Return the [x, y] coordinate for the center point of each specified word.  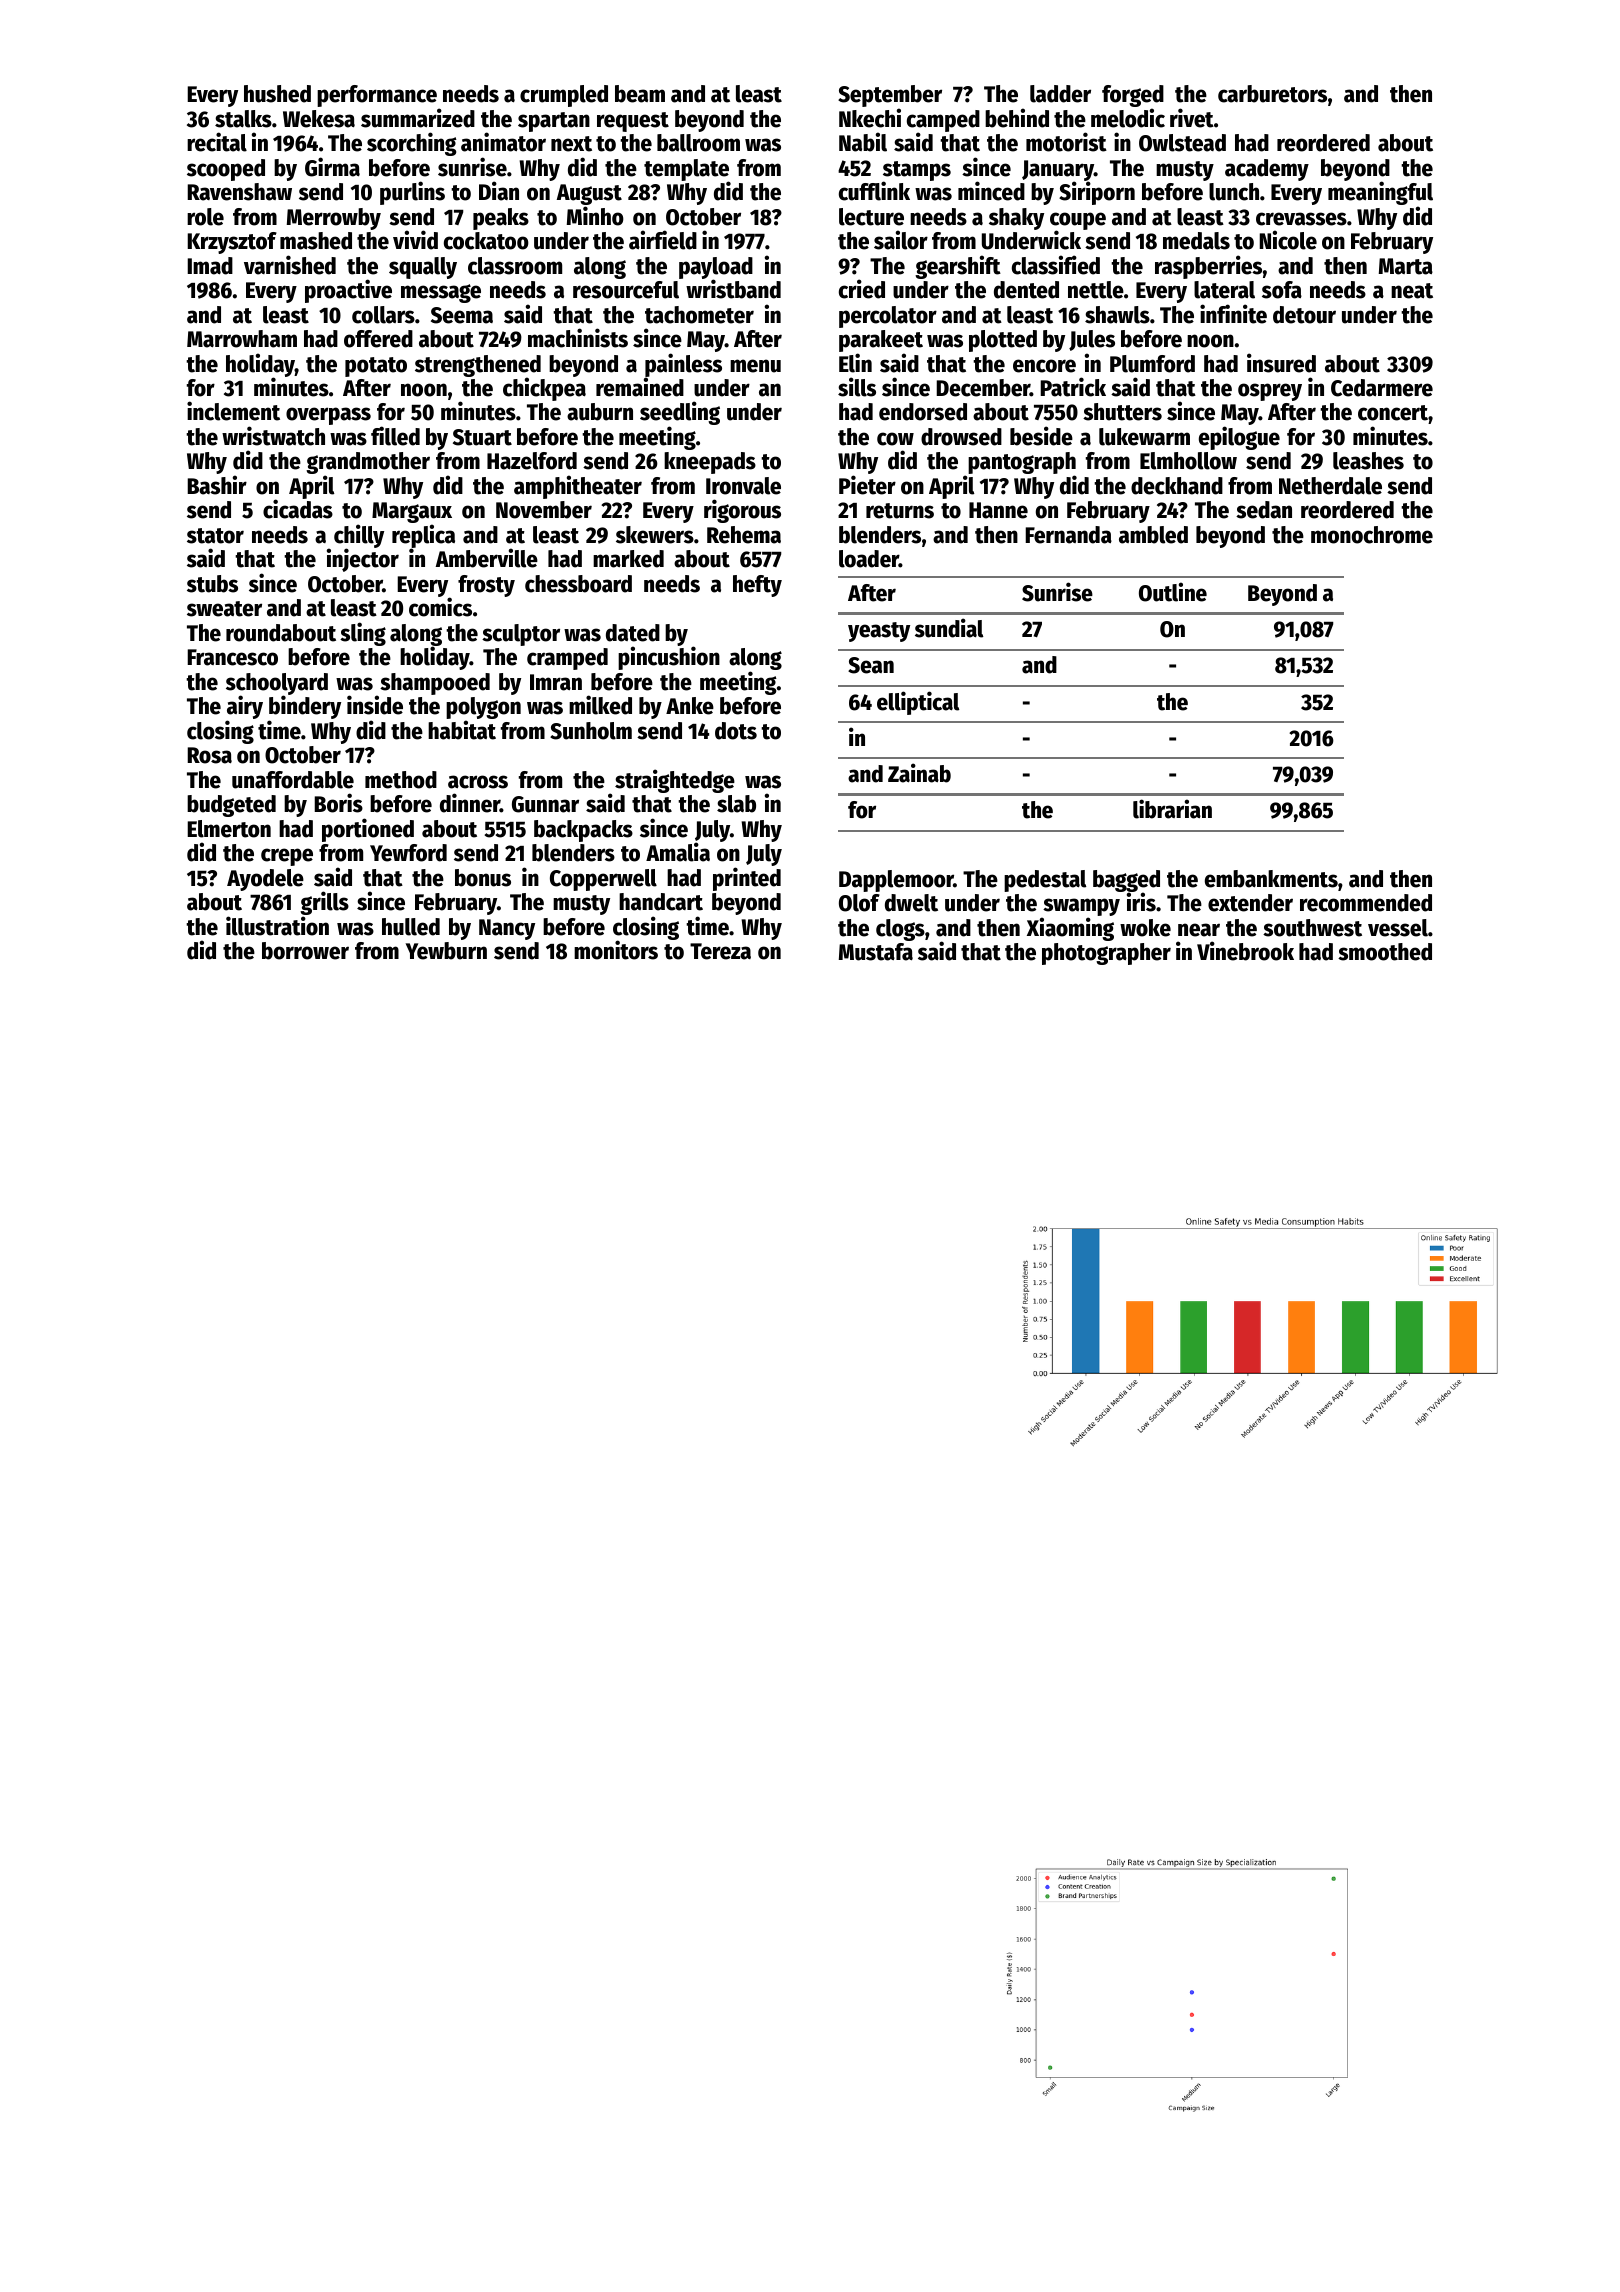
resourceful [626, 290]
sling [363, 634]
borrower [305, 951]
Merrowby [334, 219]
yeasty [879, 632]
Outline [1173, 592]
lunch [1234, 192]
